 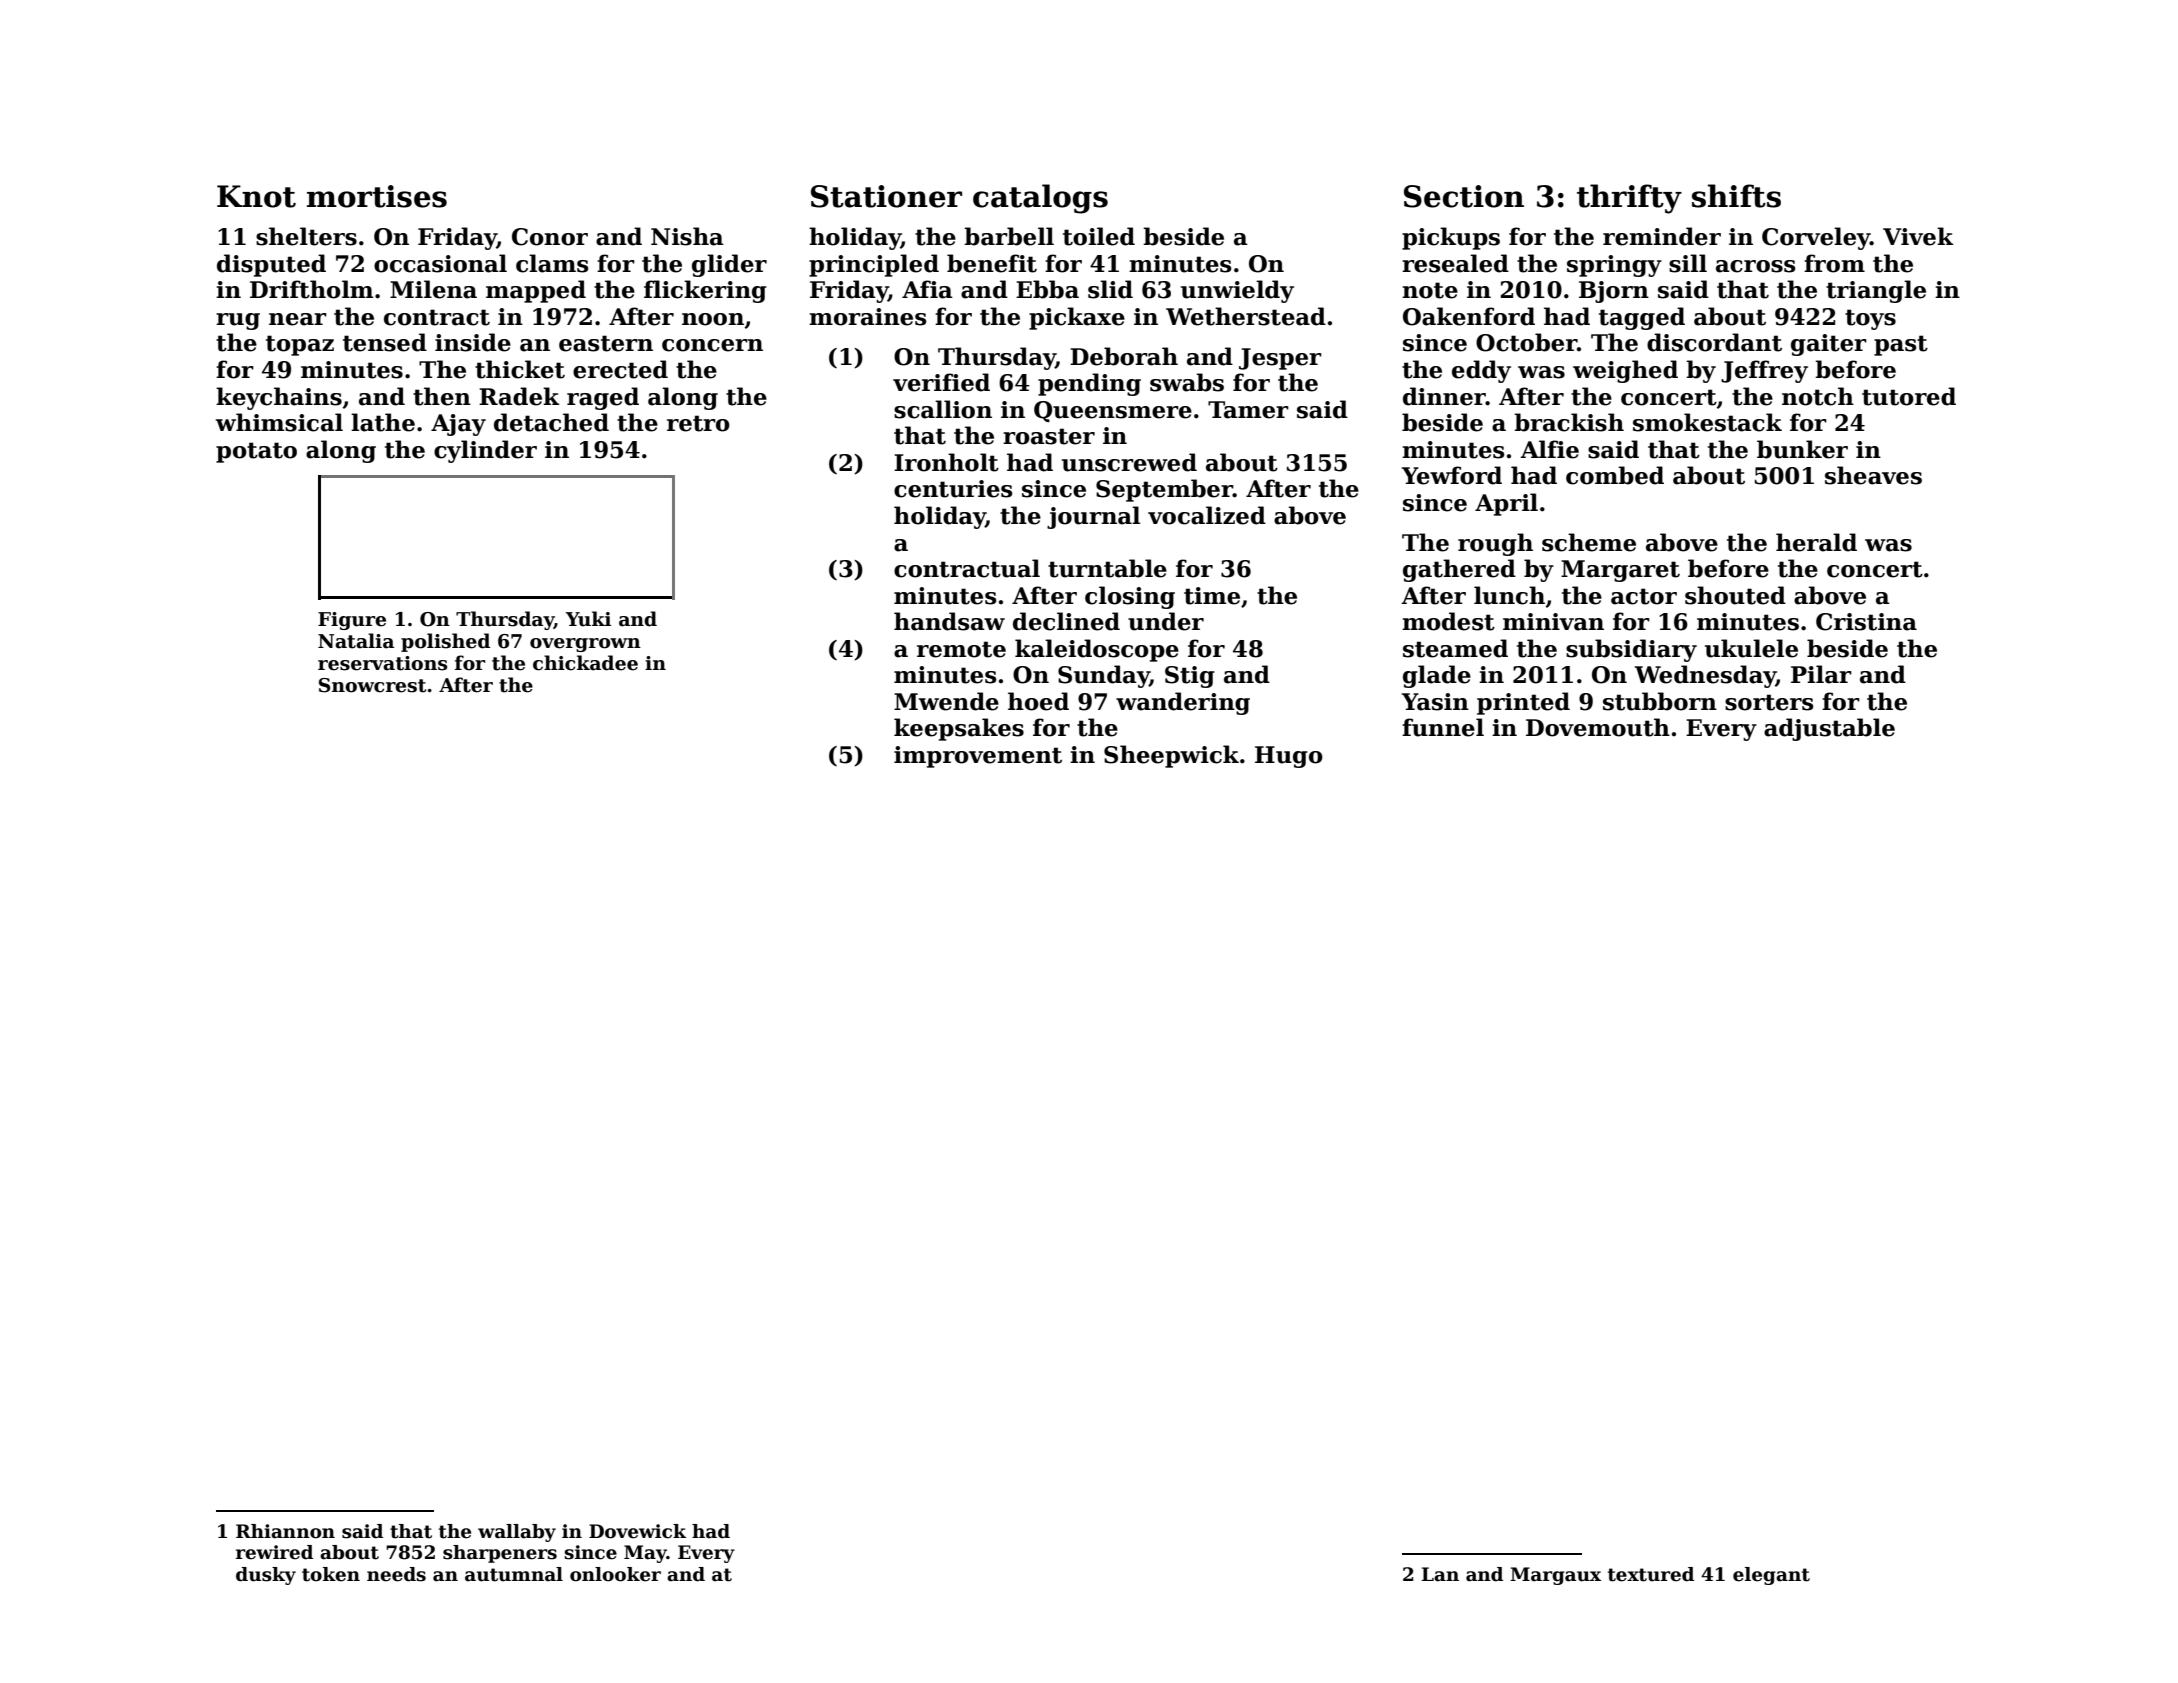 I want to click on mortises, so click(x=377, y=196).
